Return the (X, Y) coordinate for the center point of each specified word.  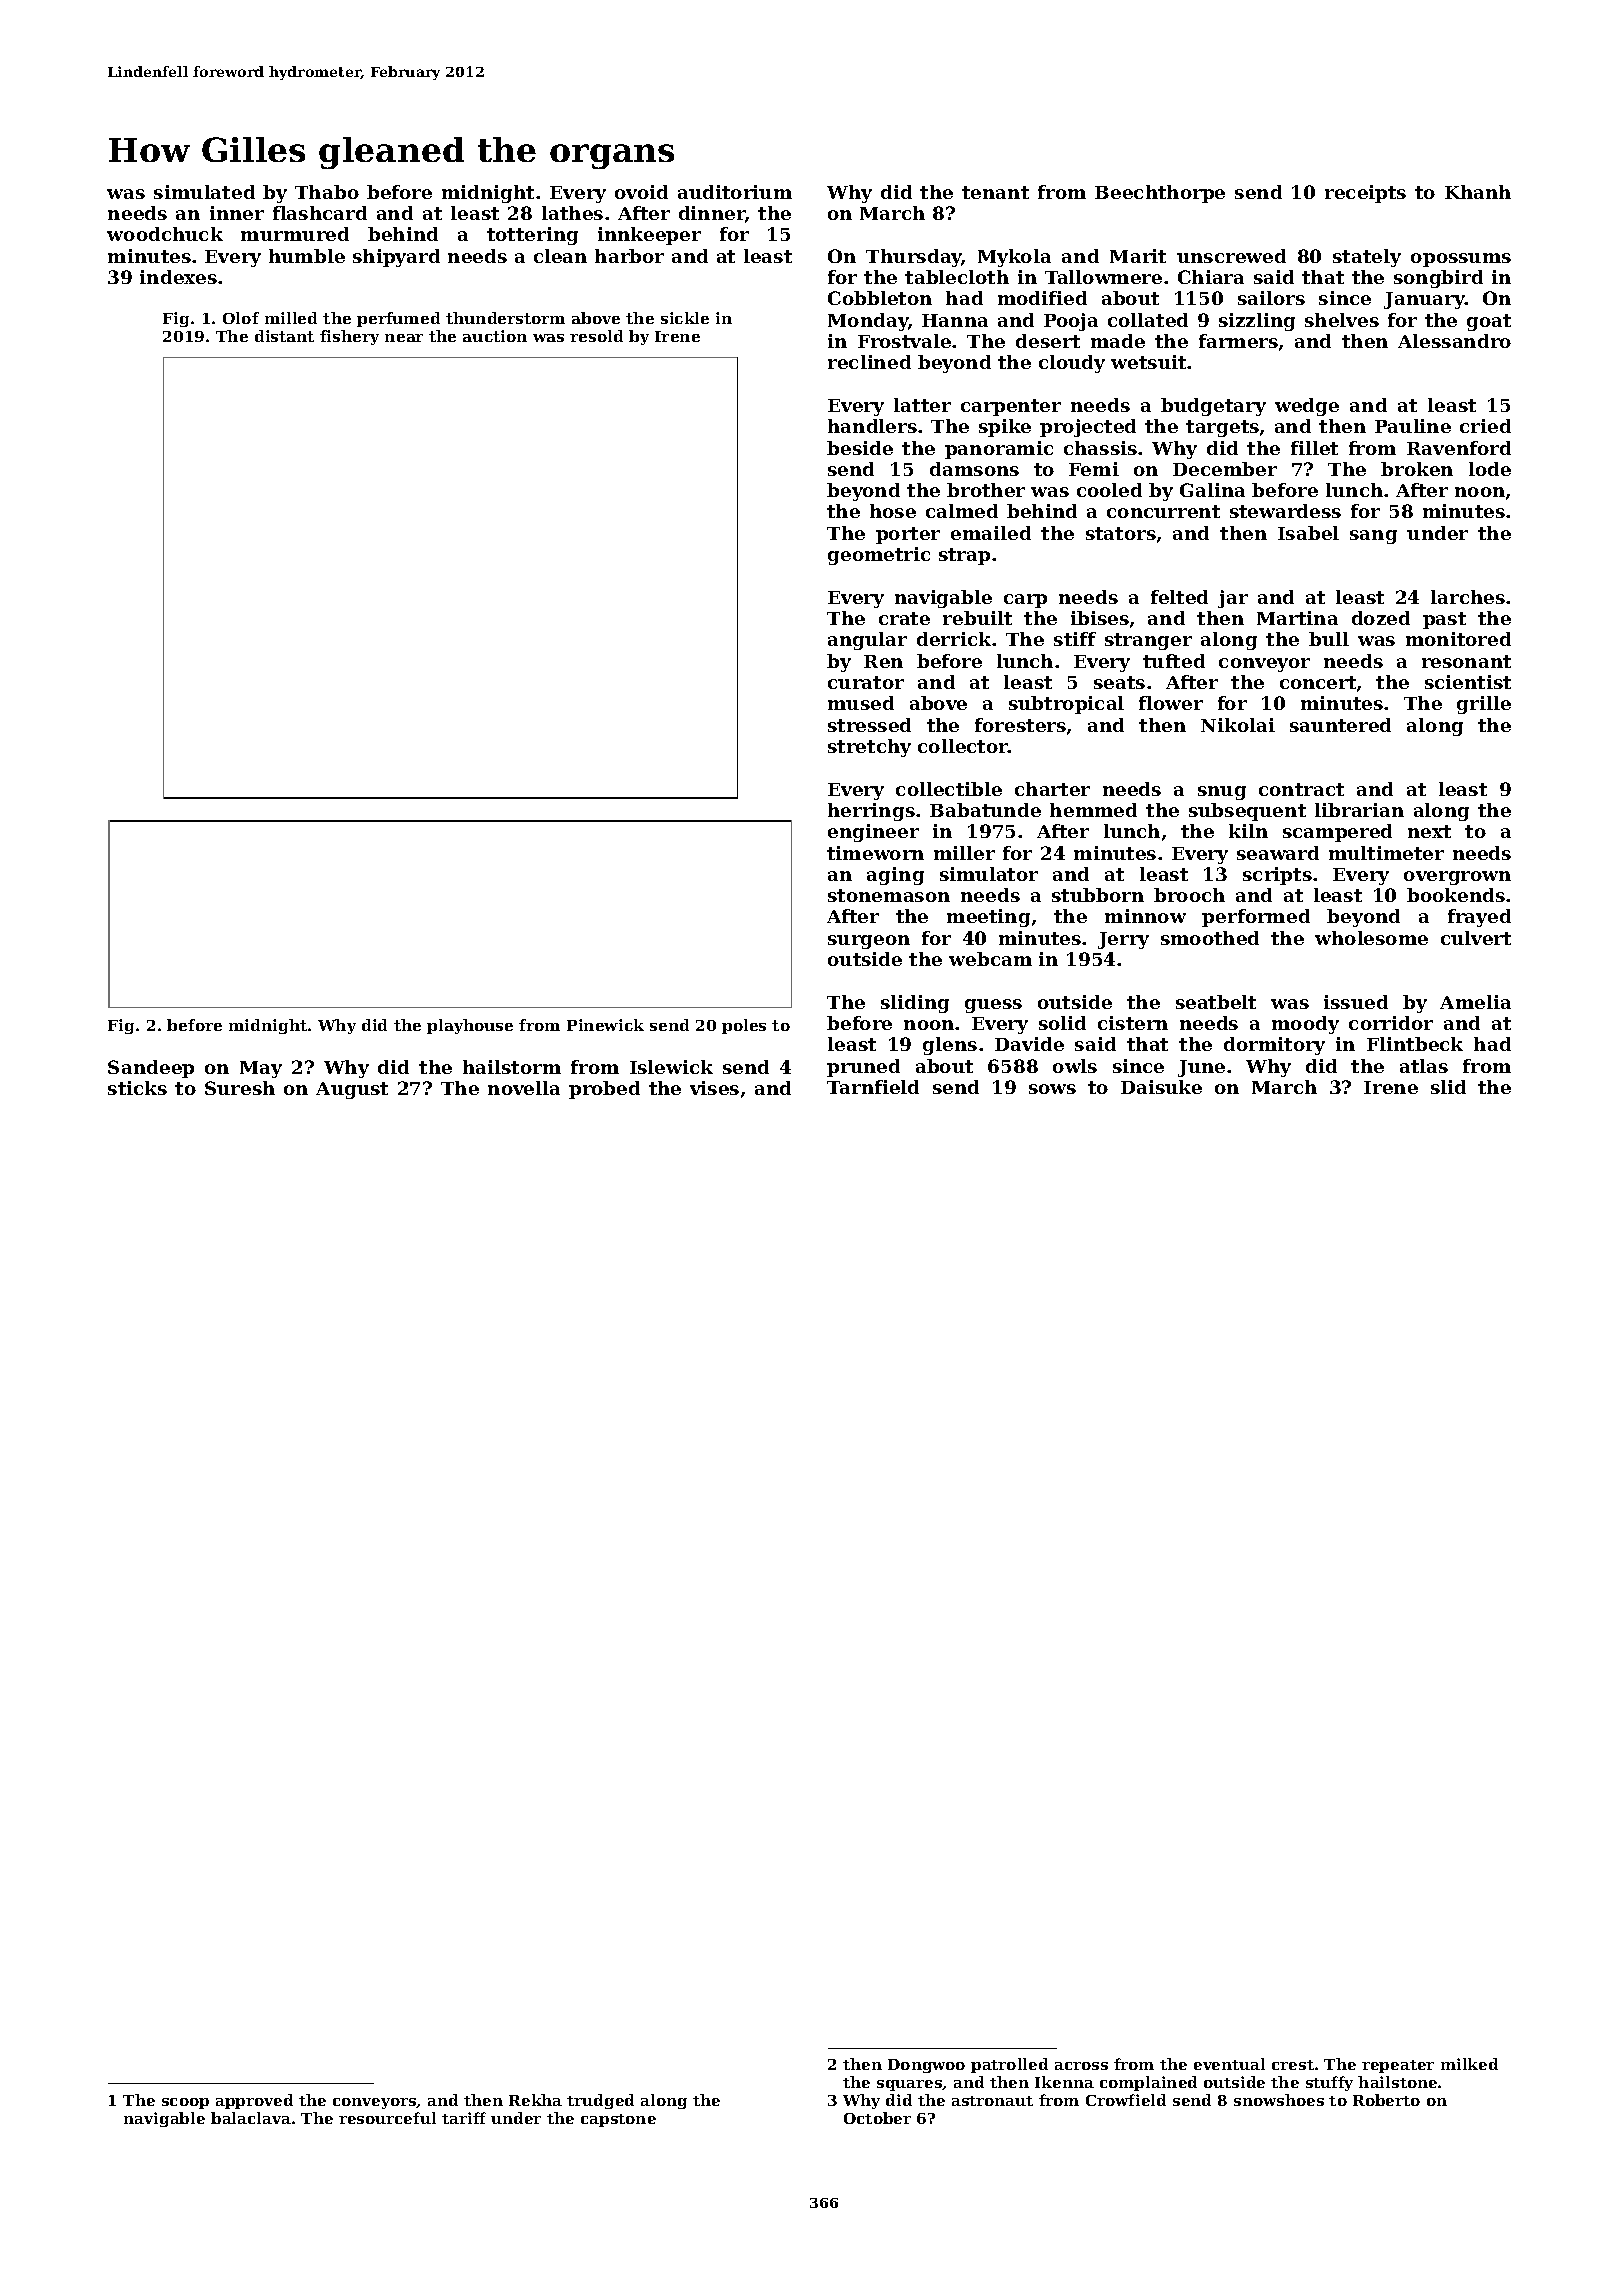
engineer (873, 833)
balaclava (251, 2118)
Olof (241, 318)
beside (860, 448)
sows (1052, 1089)
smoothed (1210, 938)
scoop (185, 2103)
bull (1329, 639)
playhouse (470, 1026)
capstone (618, 2120)
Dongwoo (926, 2066)
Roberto (1386, 2100)
